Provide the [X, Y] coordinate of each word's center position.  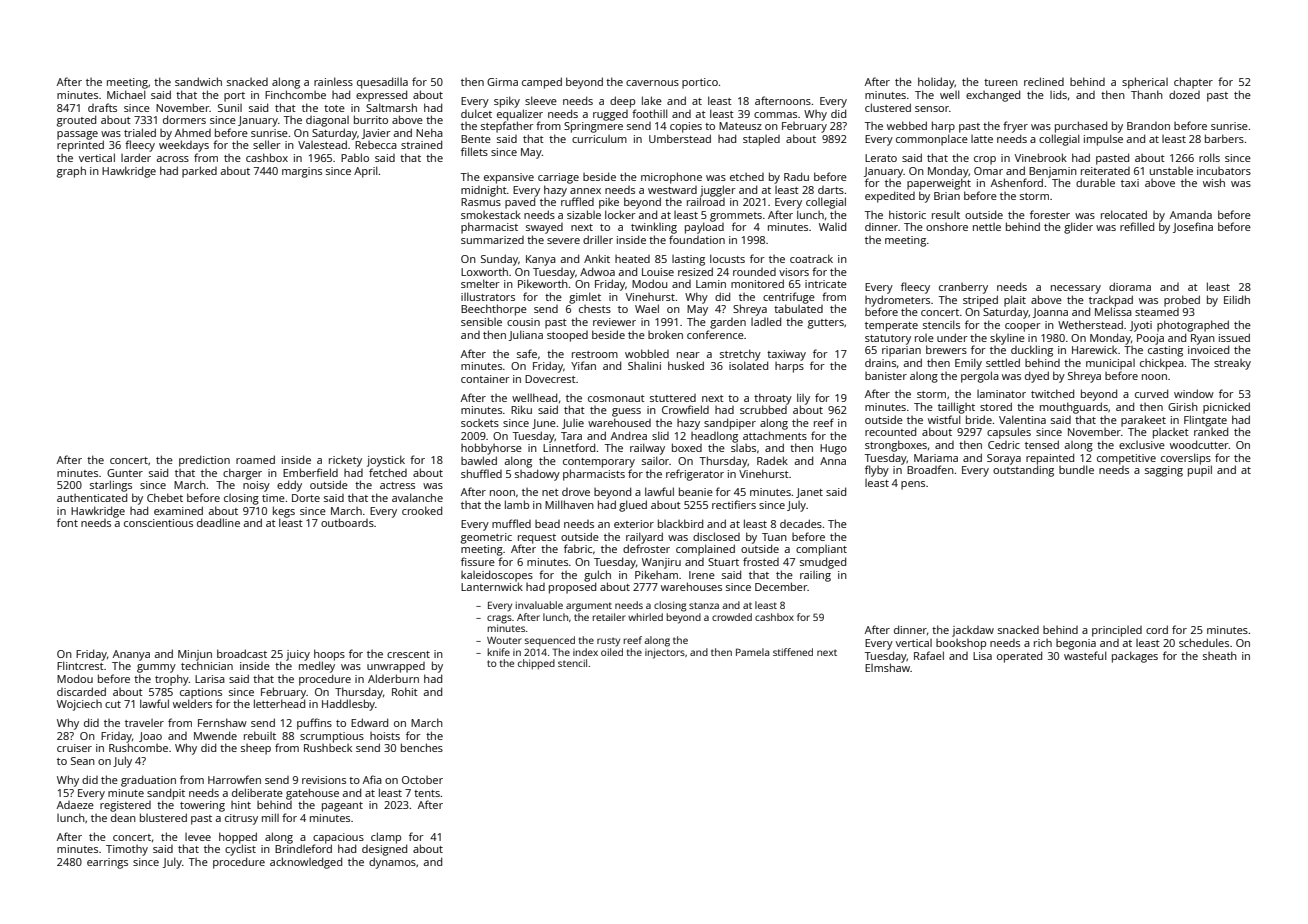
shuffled [481, 473]
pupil [1200, 471]
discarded [81, 691]
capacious [338, 838]
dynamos [392, 863]
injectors [665, 653]
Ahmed [193, 133]
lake [652, 100]
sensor [932, 109]
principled [1117, 631]
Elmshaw [888, 667]
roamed [255, 459]
